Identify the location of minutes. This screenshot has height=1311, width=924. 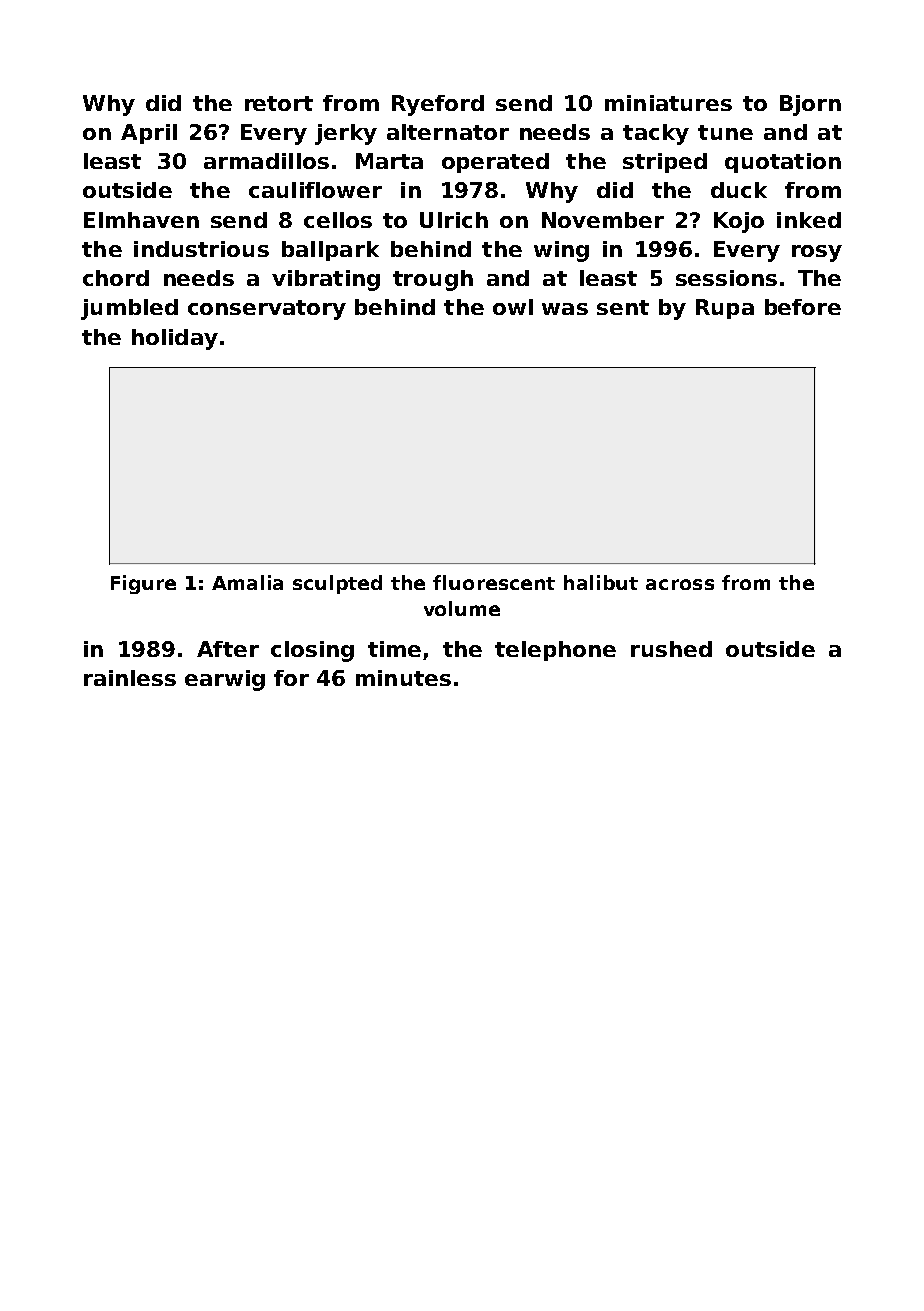
(403, 678).
